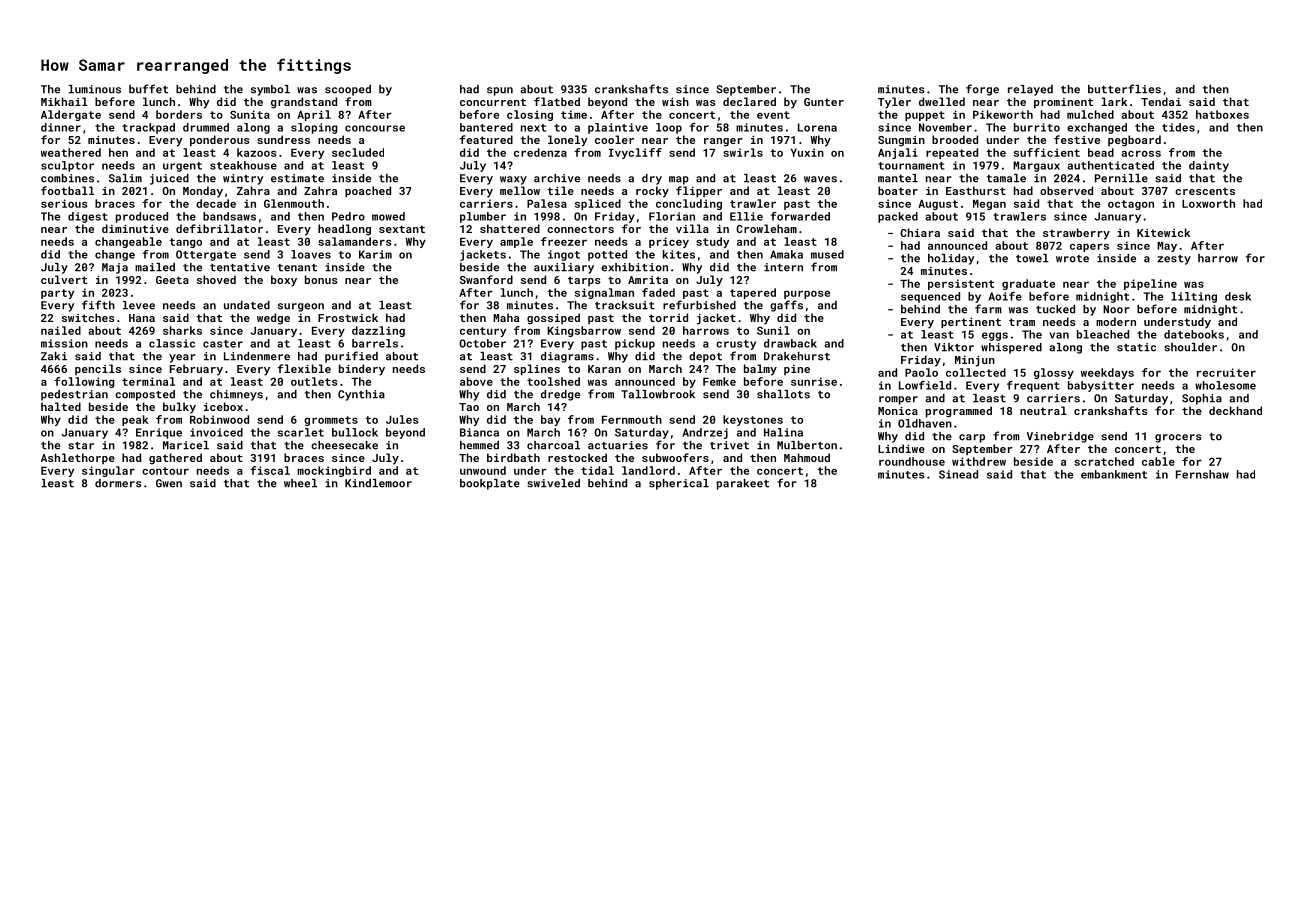 The image size is (1308, 924). What do you see at coordinates (1114, 101) in the page?
I see `lark` at bounding box center [1114, 101].
